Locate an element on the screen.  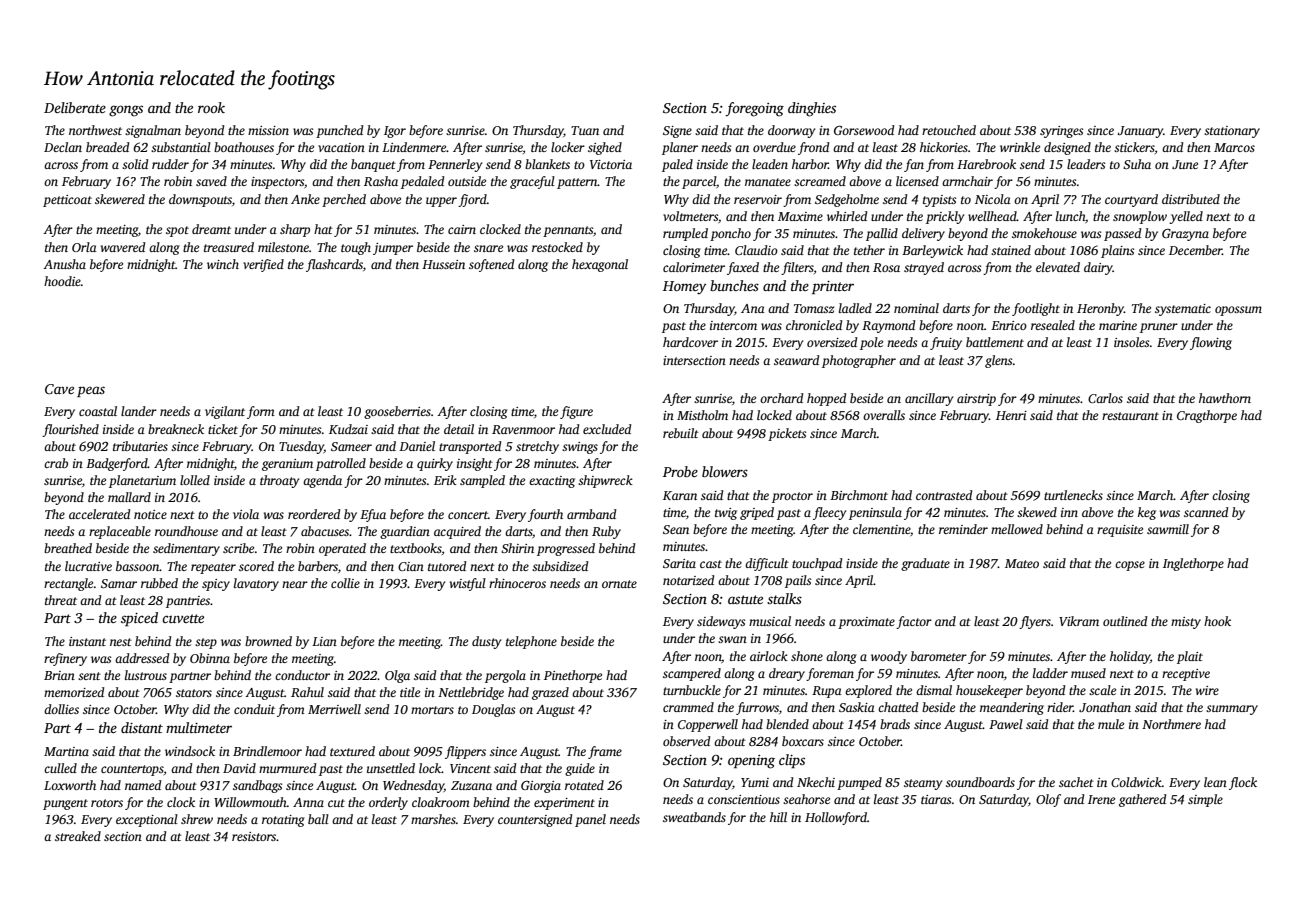
hoodie is located at coordinates (62, 281).
